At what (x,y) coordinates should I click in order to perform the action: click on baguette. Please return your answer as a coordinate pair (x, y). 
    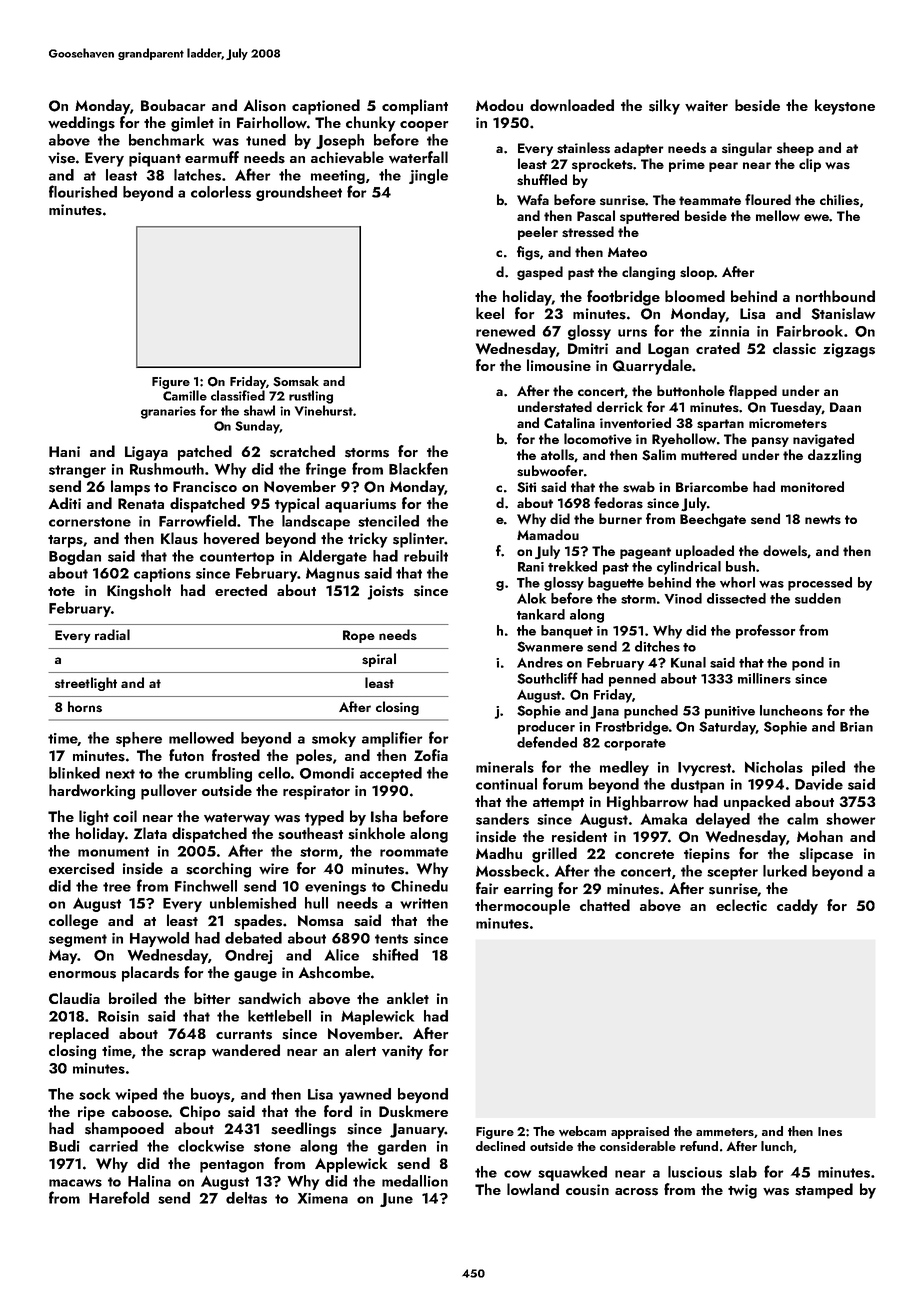
    Looking at the image, I should click on (616, 584).
